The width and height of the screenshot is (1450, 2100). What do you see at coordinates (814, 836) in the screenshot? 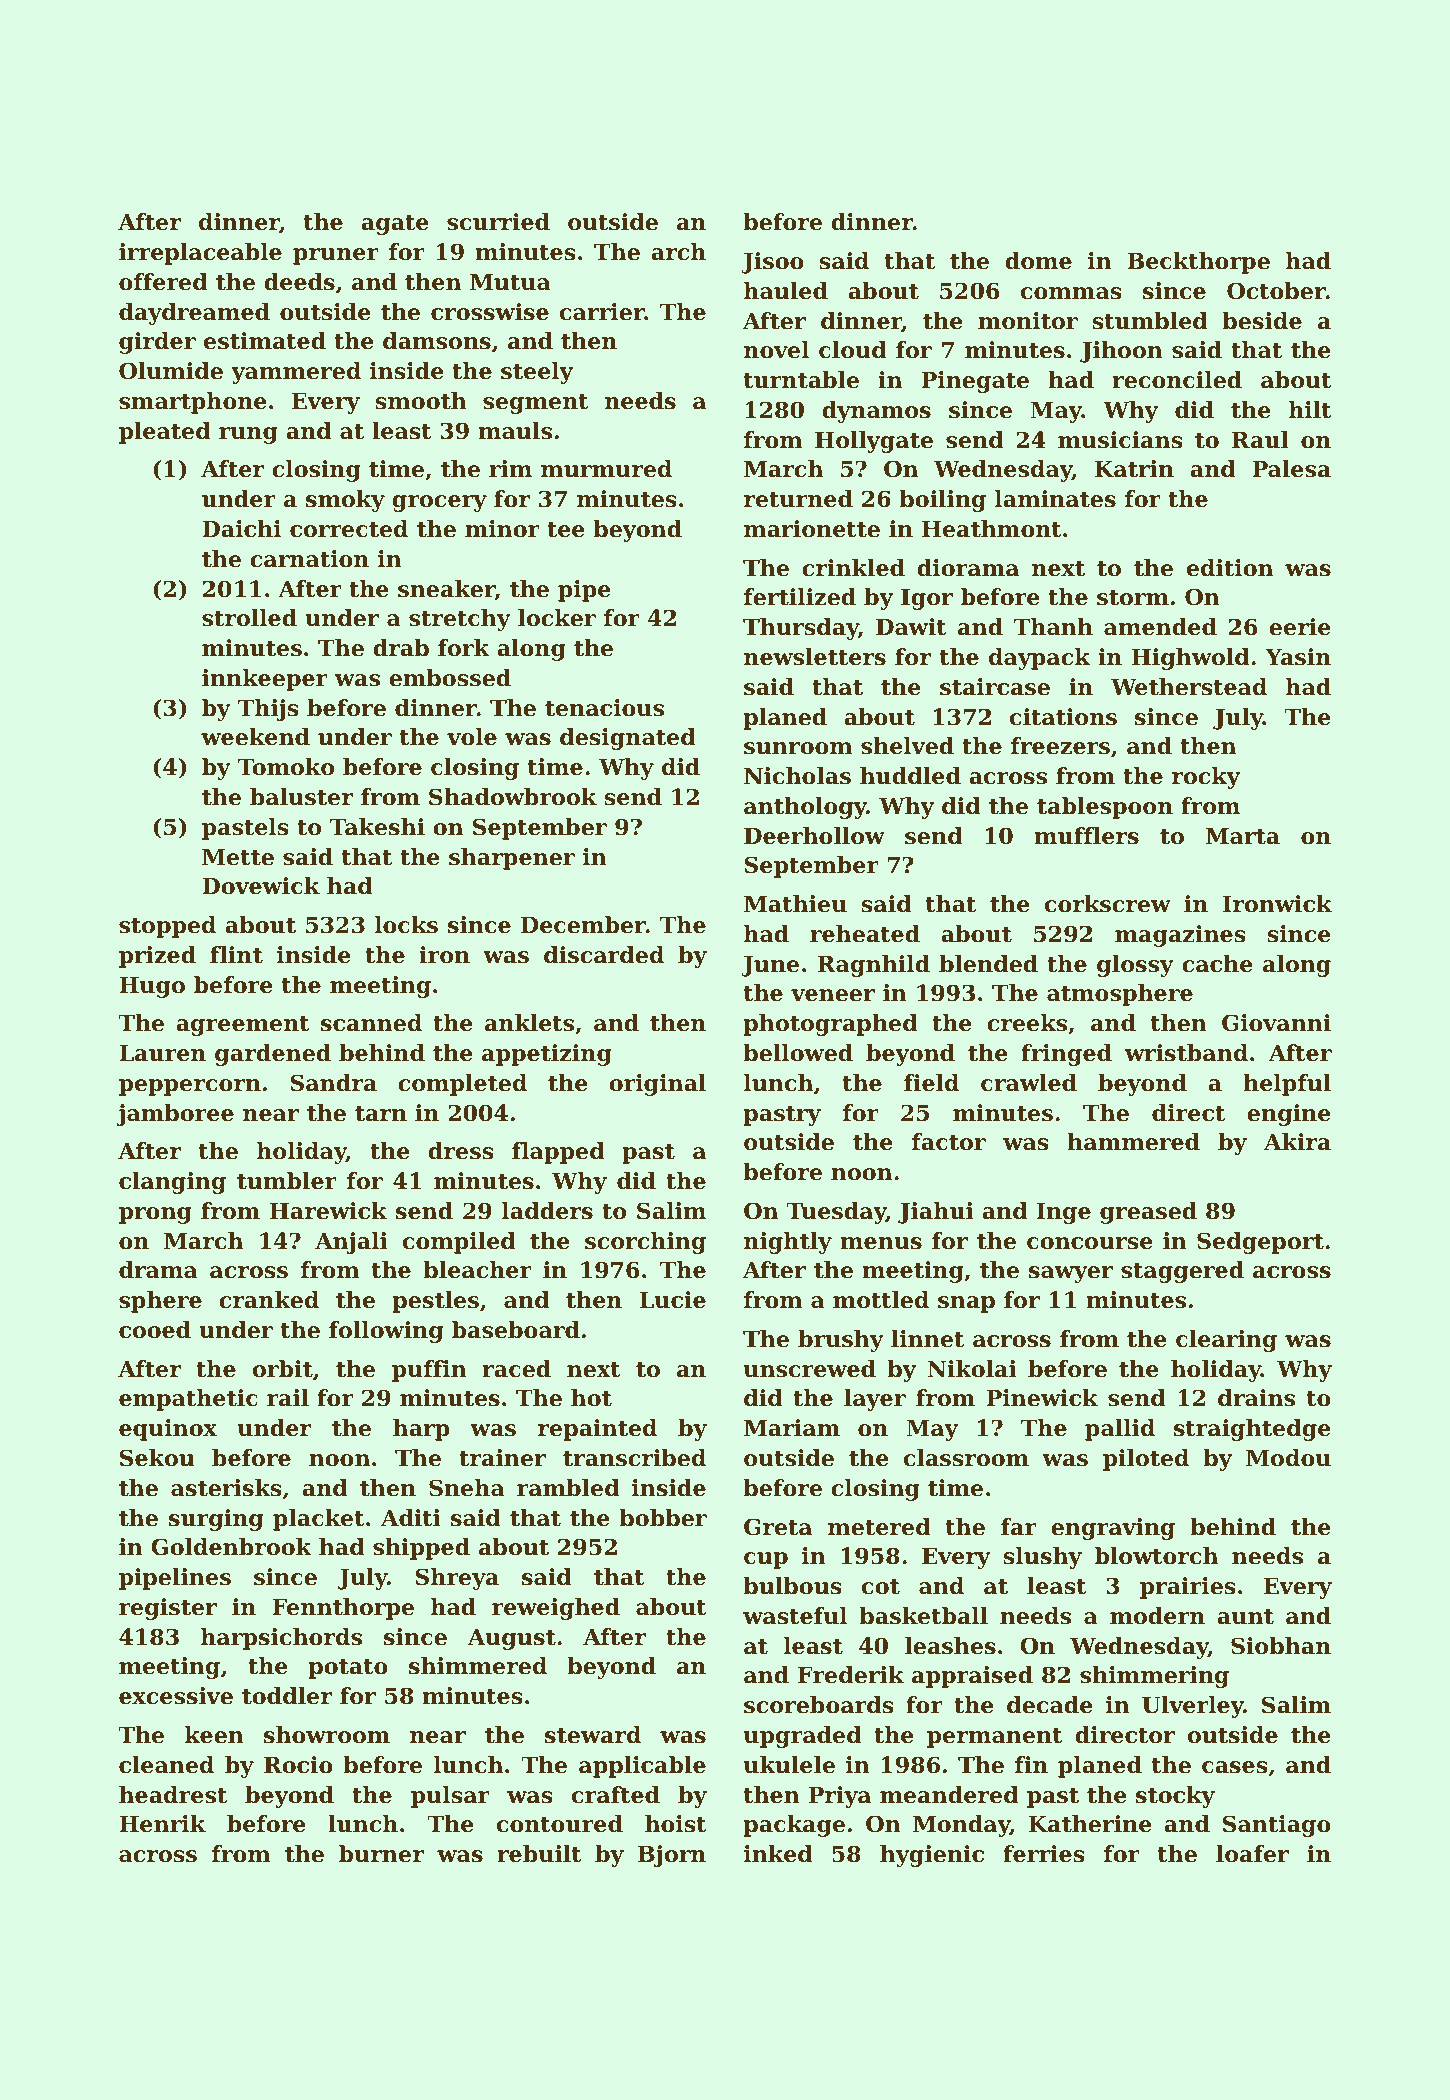
I see `Deerhollow` at bounding box center [814, 836].
